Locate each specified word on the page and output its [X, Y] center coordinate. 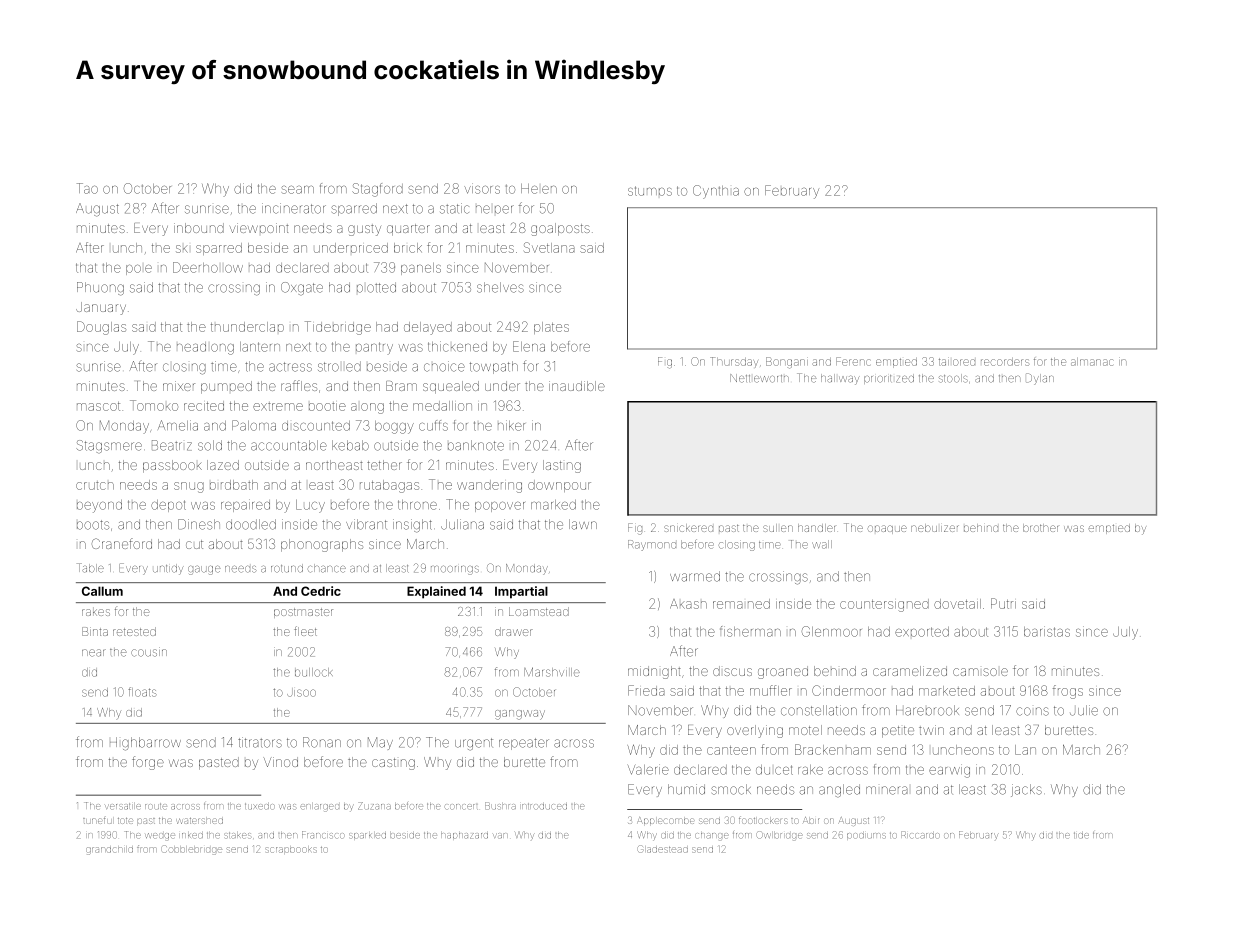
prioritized [889, 379]
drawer [514, 631]
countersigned [884, 605]
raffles [299, 385]
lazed [223, 465]
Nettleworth [759, 378]
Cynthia [716, 192]
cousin [149, 652]
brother [1040, 528]
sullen [778, 528]
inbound [199, 228]
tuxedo [260, 806]
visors [482, 188]
